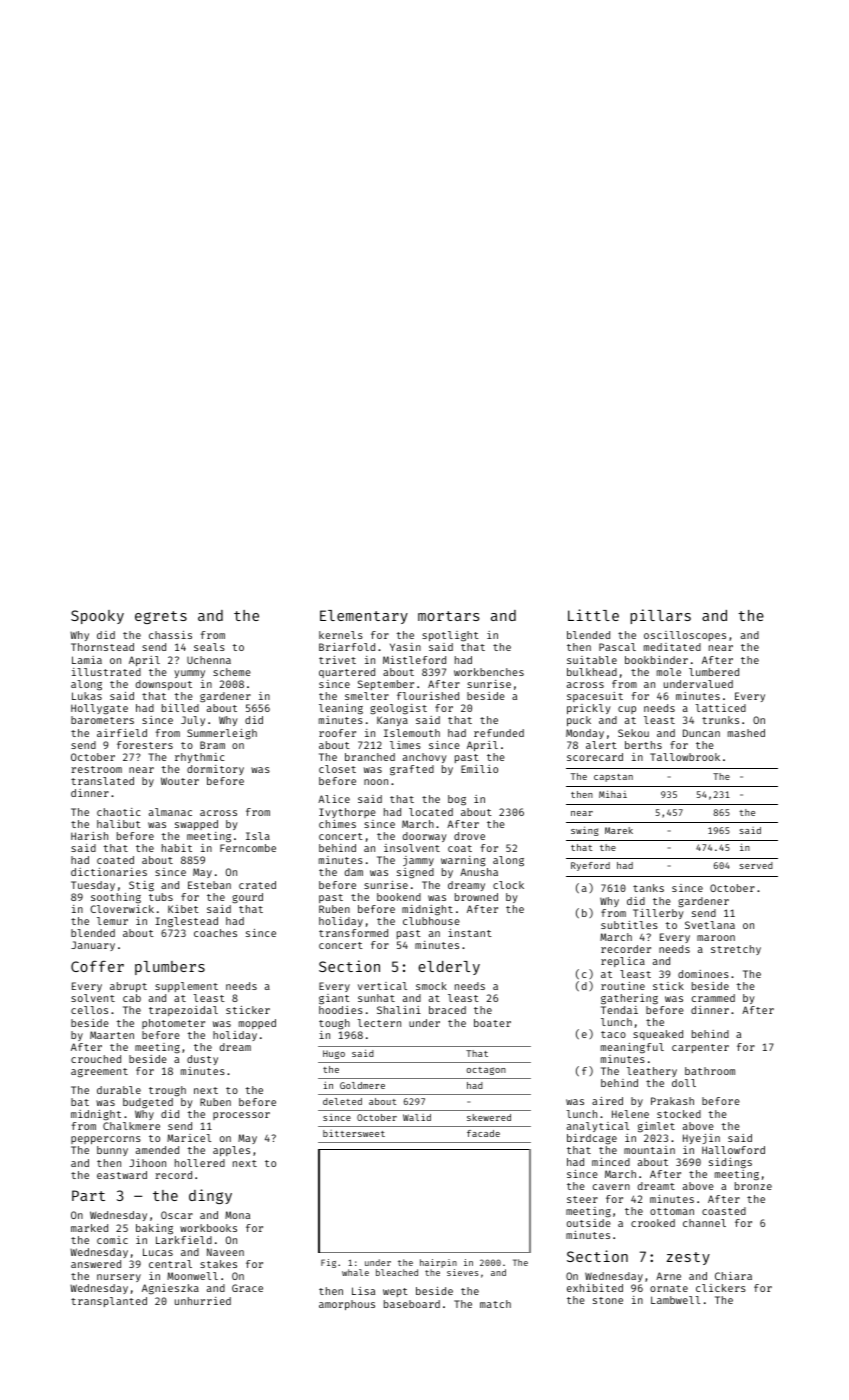  Describe the element at coordinates (109, 1302) in the image. I see `transplanted` at that location.
